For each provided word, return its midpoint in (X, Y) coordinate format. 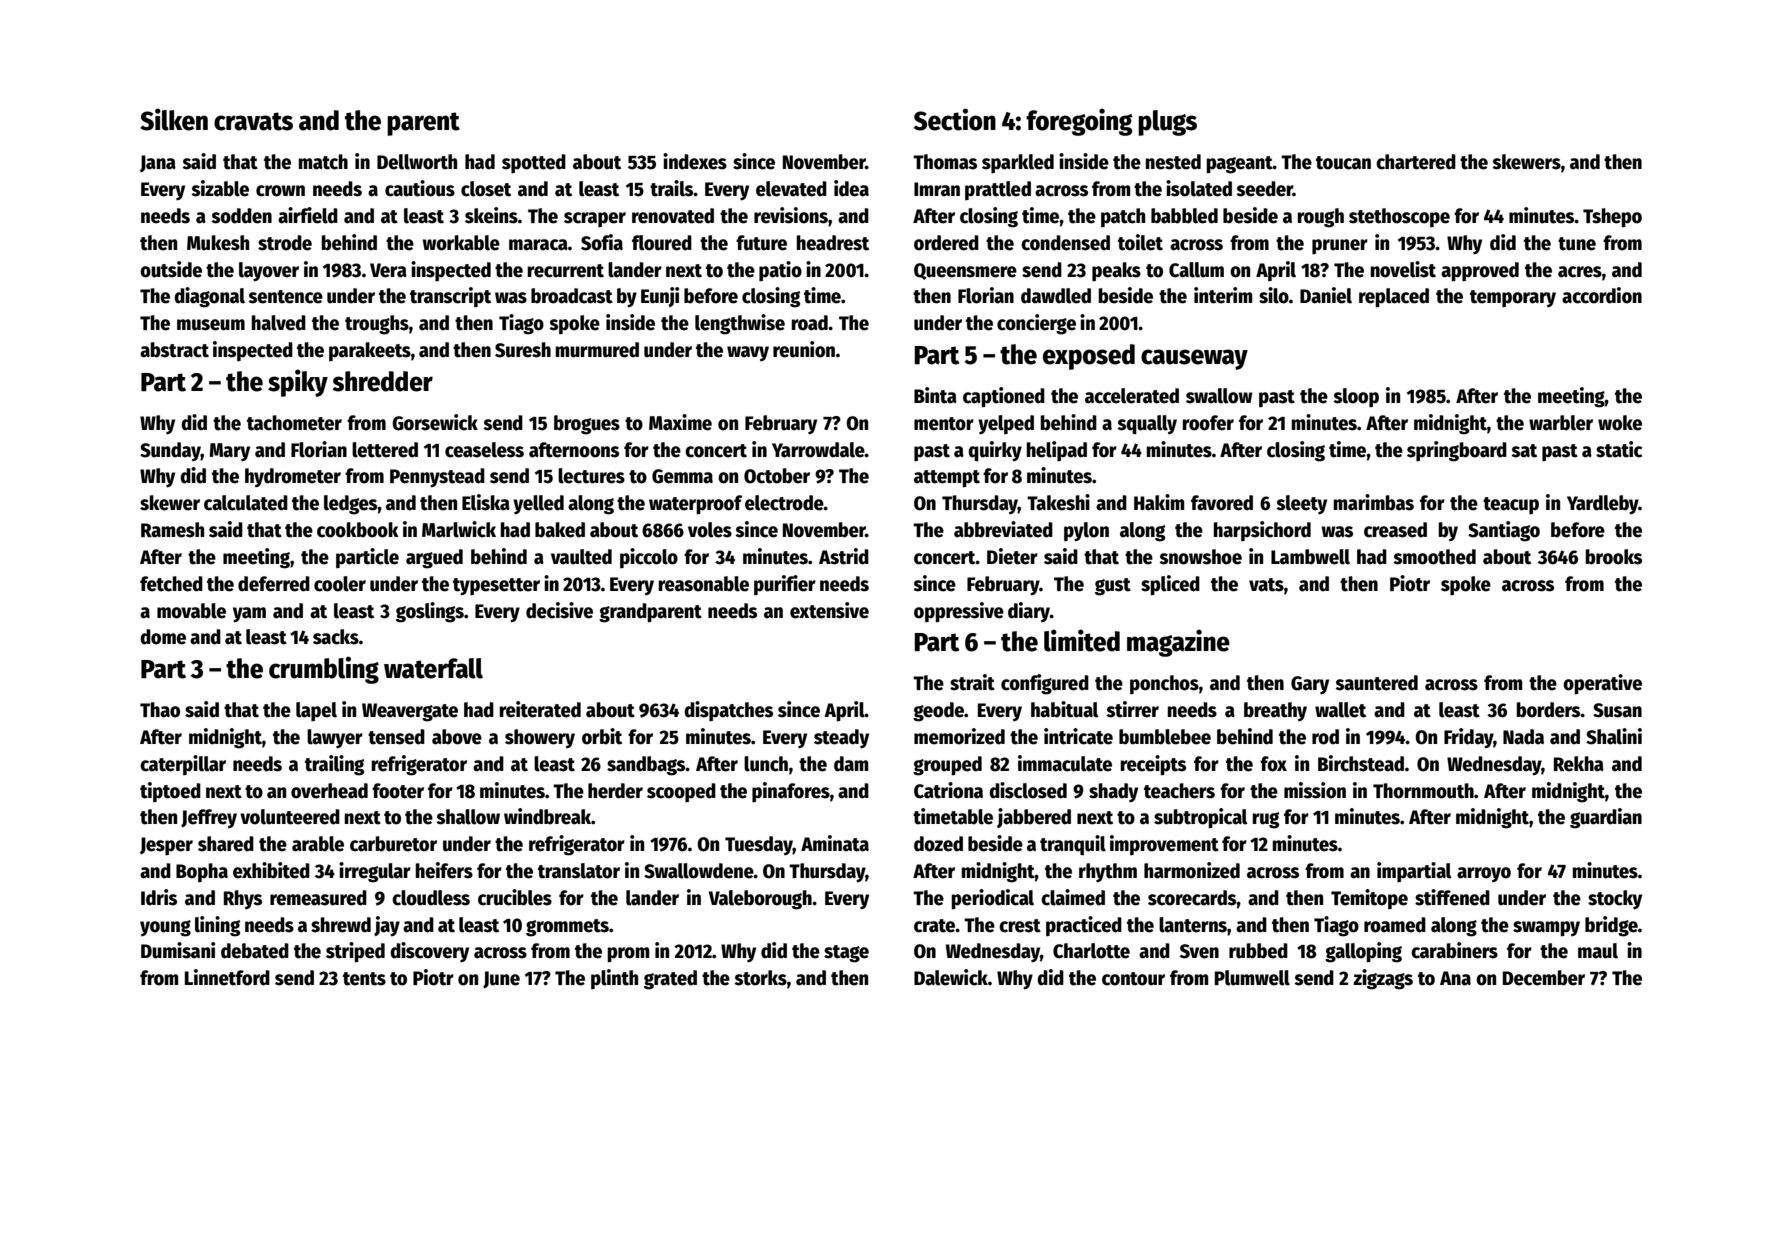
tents (364, 979)
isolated (1199, 188)
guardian (1606, 818)
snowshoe (1200, 557)
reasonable (703, 584)
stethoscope (1399, 217)
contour (1133, 979)
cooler (340, 584)
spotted (534, 163)
